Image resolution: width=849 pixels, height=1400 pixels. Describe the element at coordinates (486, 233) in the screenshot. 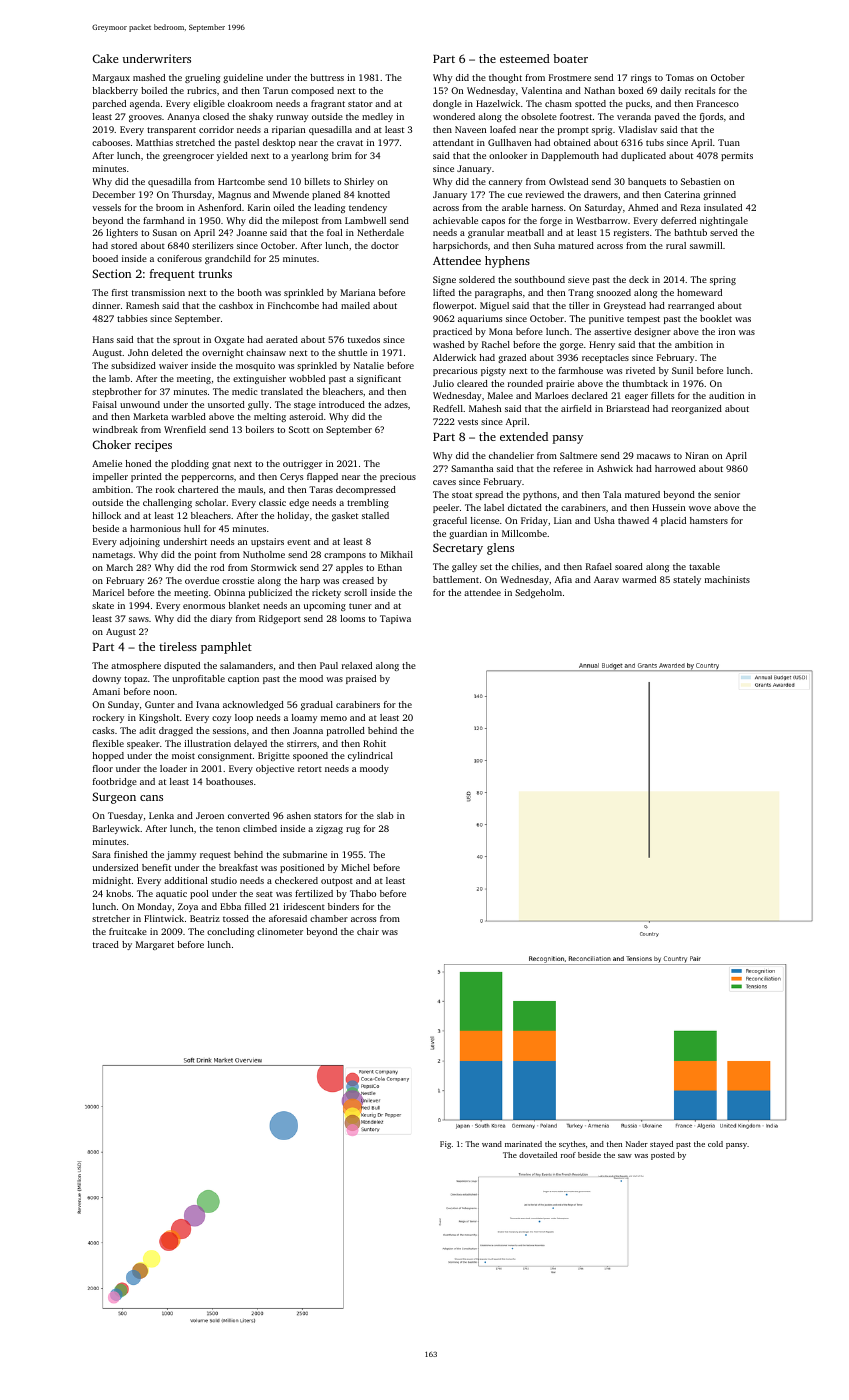

I see `granular` at that location.
